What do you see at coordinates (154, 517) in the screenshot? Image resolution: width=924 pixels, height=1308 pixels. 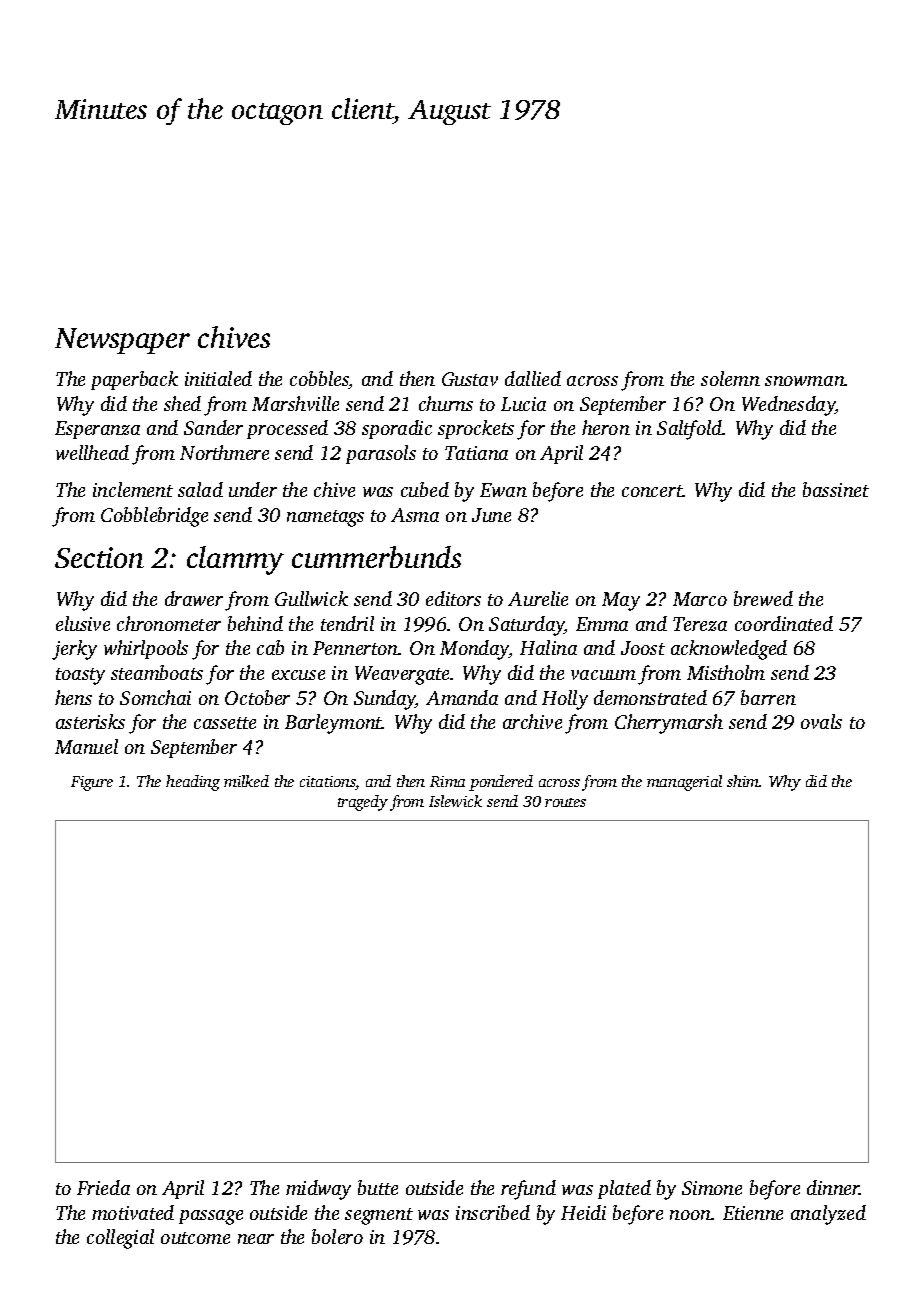 I see `Cobblebridge` at bounding box center [154, 517].
